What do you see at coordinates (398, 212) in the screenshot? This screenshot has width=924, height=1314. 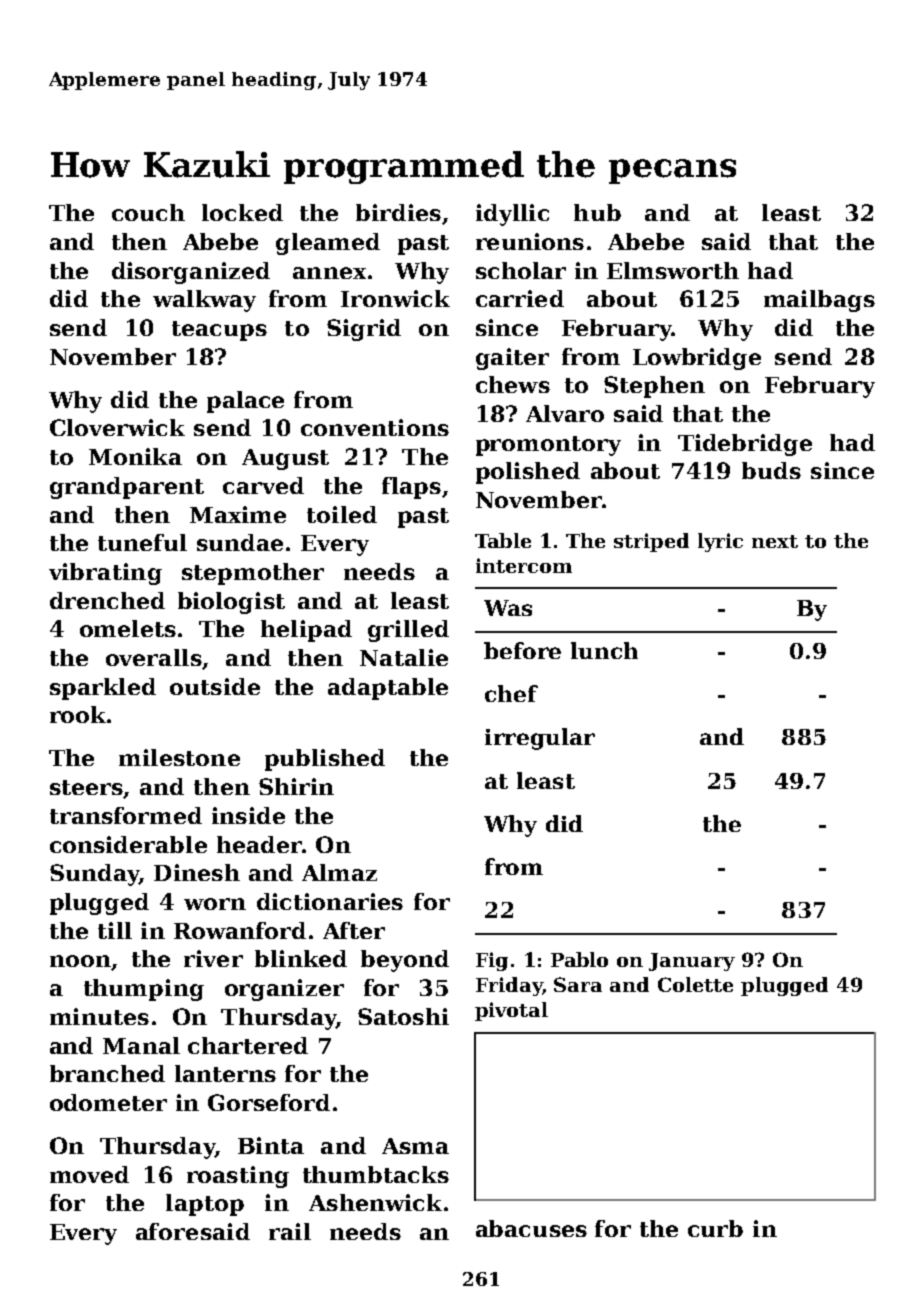 I see `birdies` at bounding box center [398, 212].
